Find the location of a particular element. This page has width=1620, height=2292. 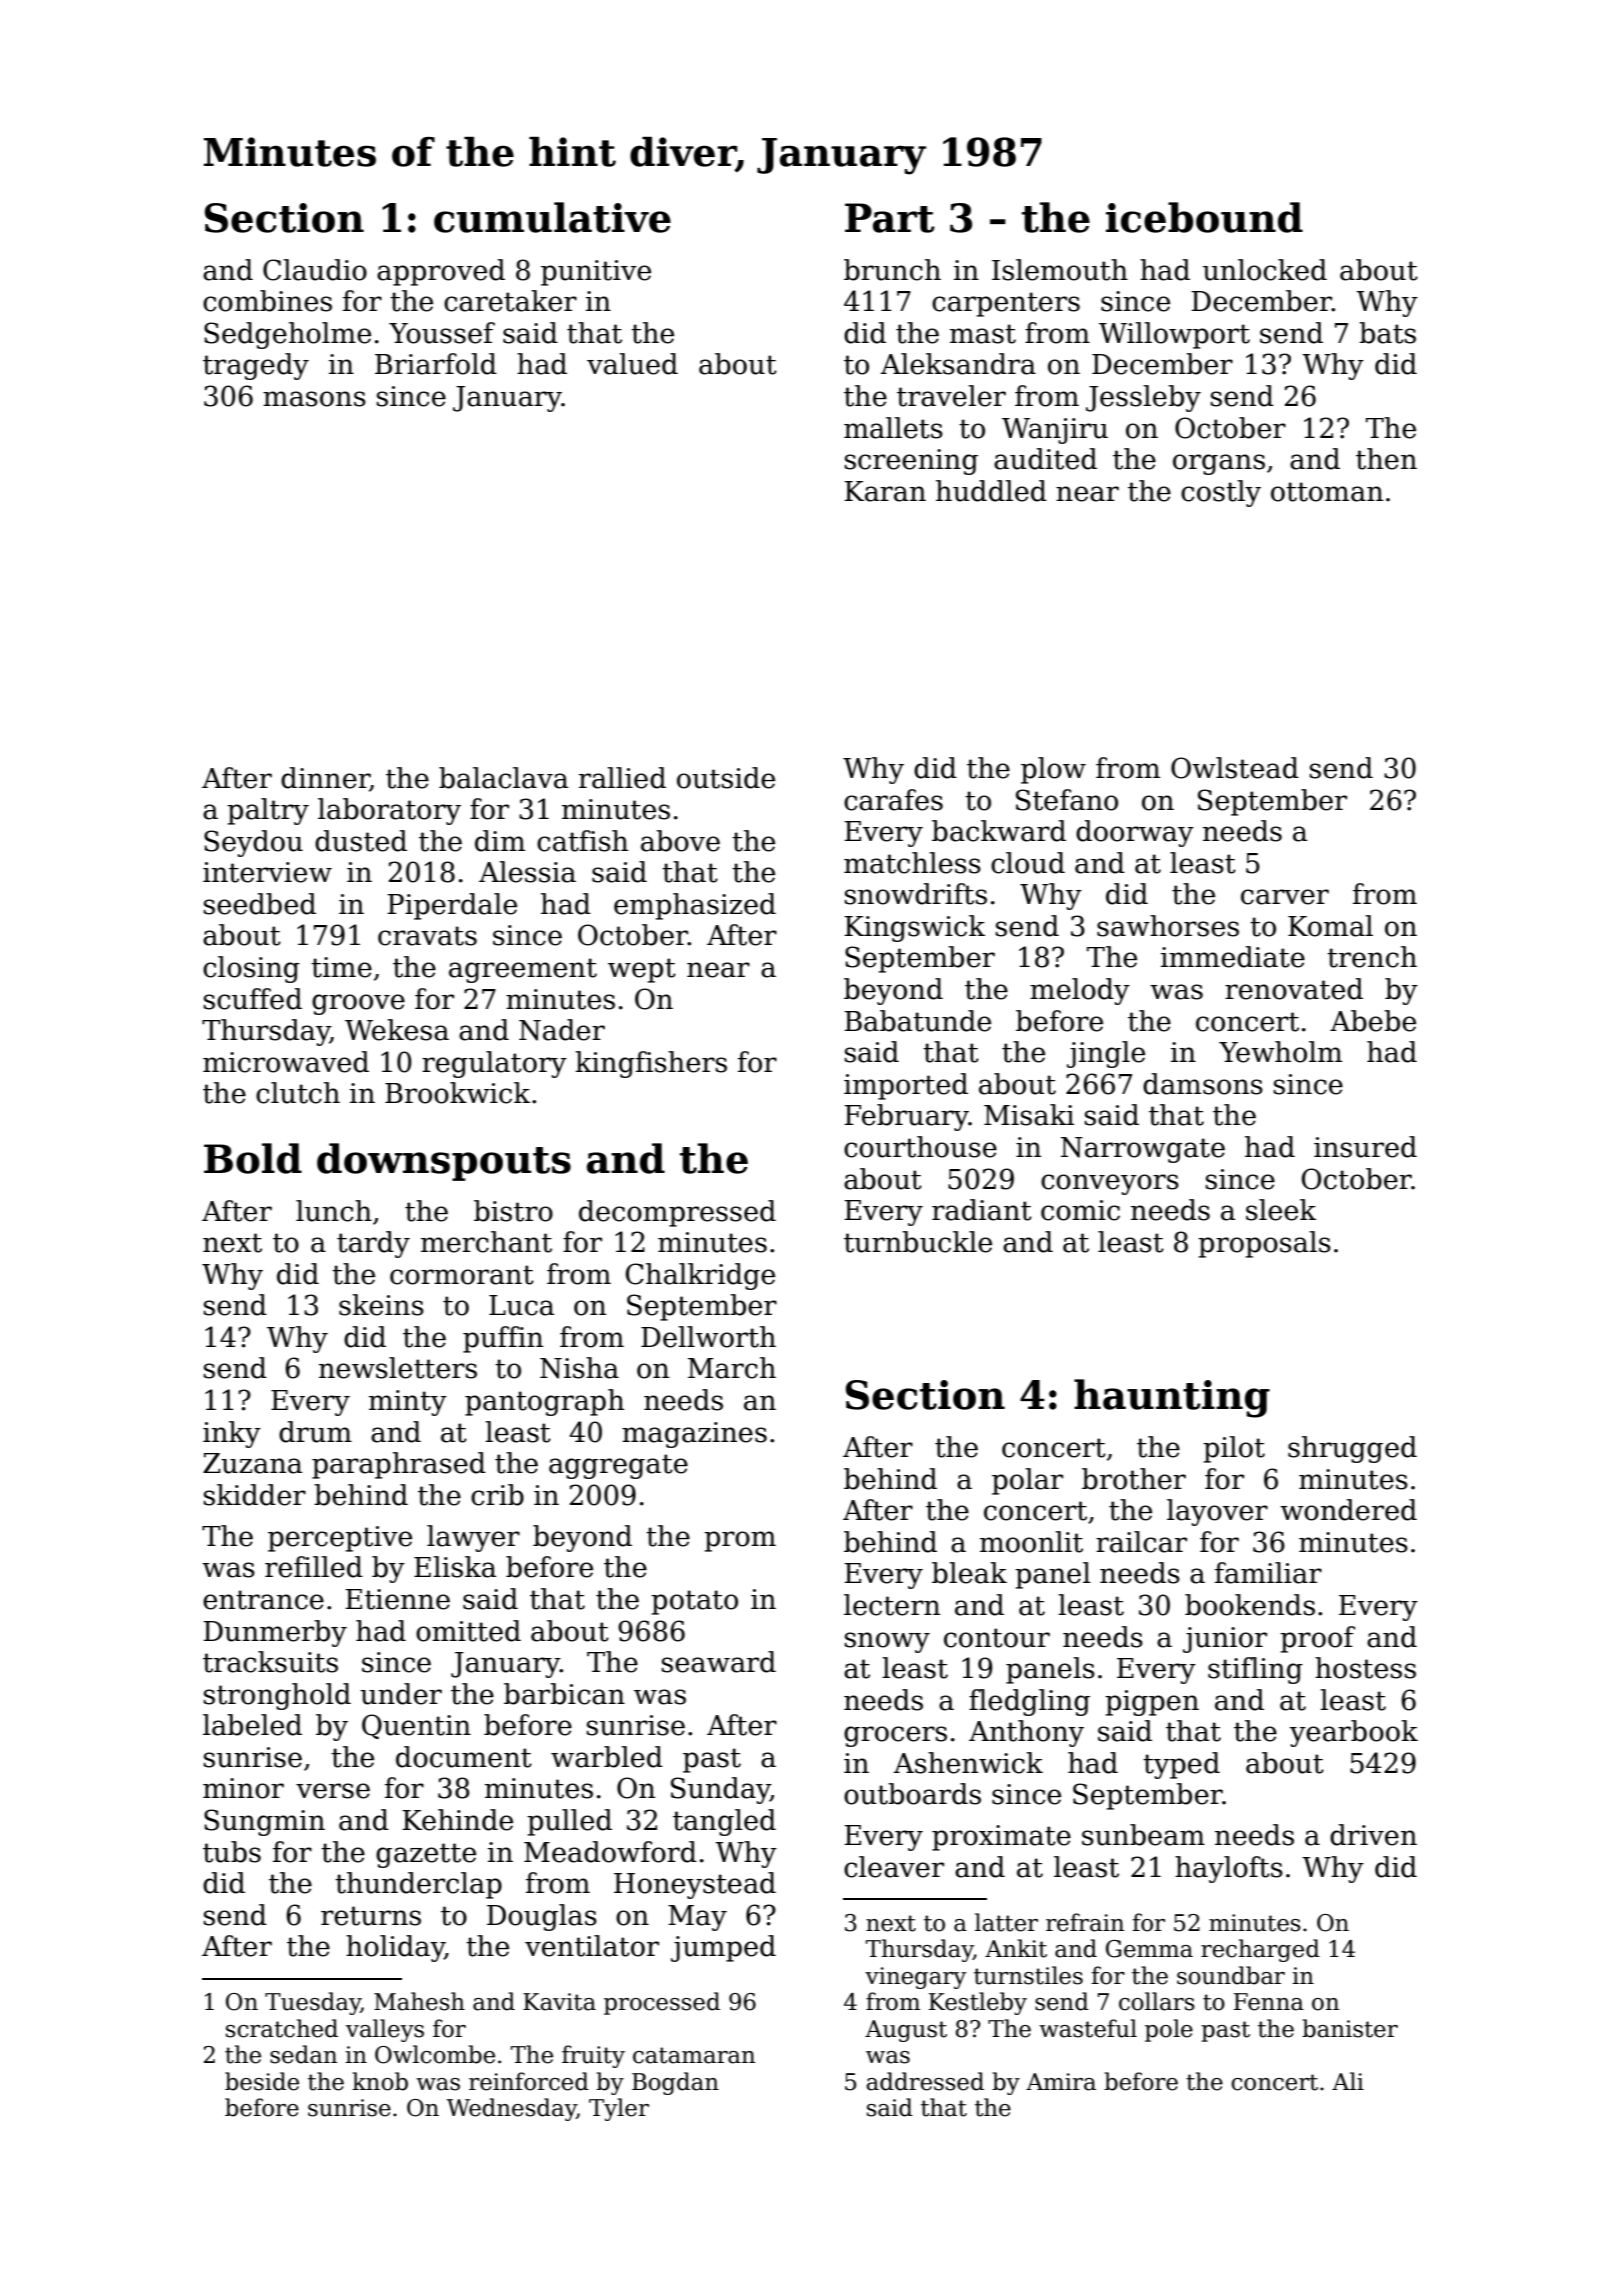

entrance is located at coordinates (263, 1600).
